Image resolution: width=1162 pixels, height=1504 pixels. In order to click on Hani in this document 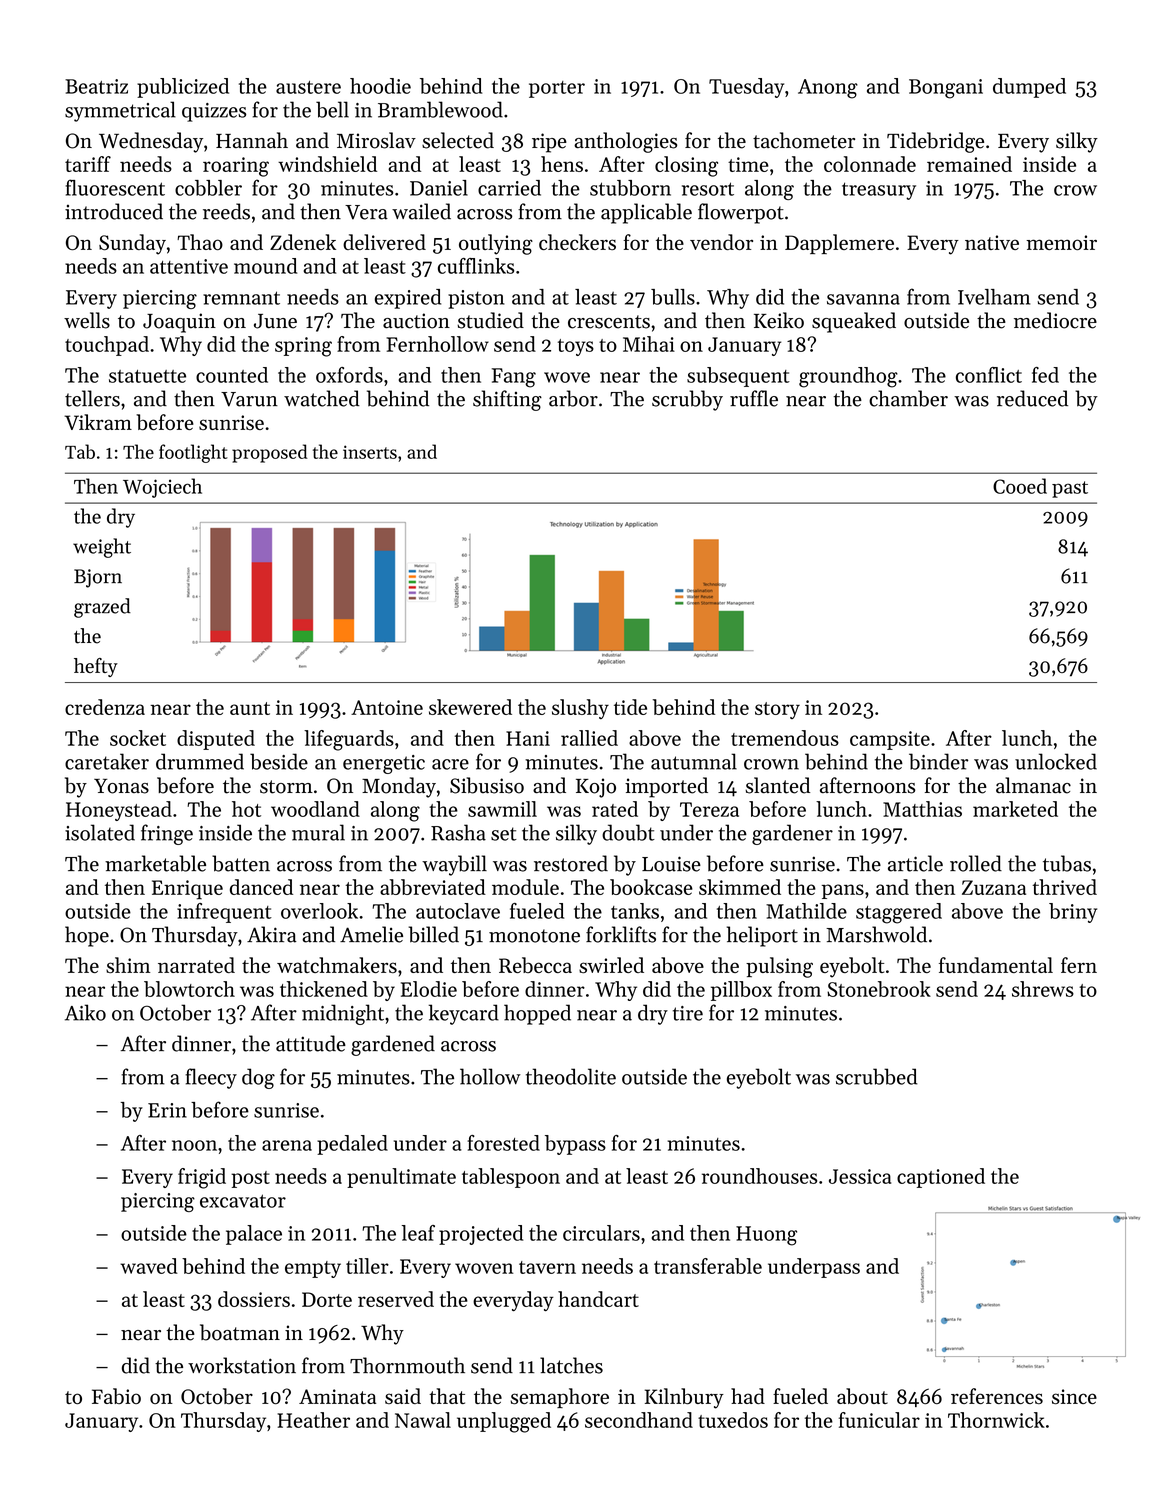, I will do `click(528, 738)`.
